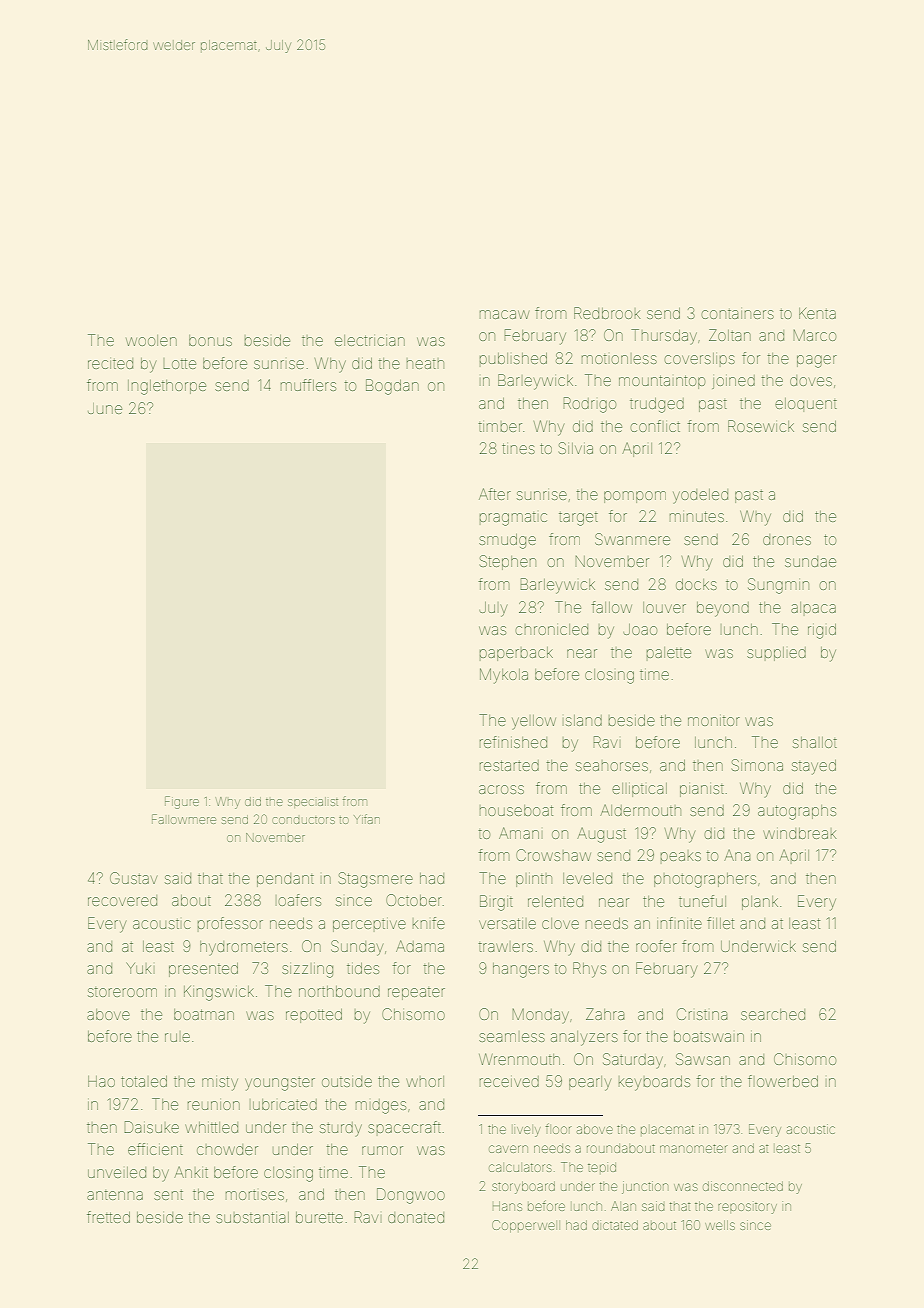  Describe the element at coordinates (813, 607) in the page. I see `alpaca` at that location.
